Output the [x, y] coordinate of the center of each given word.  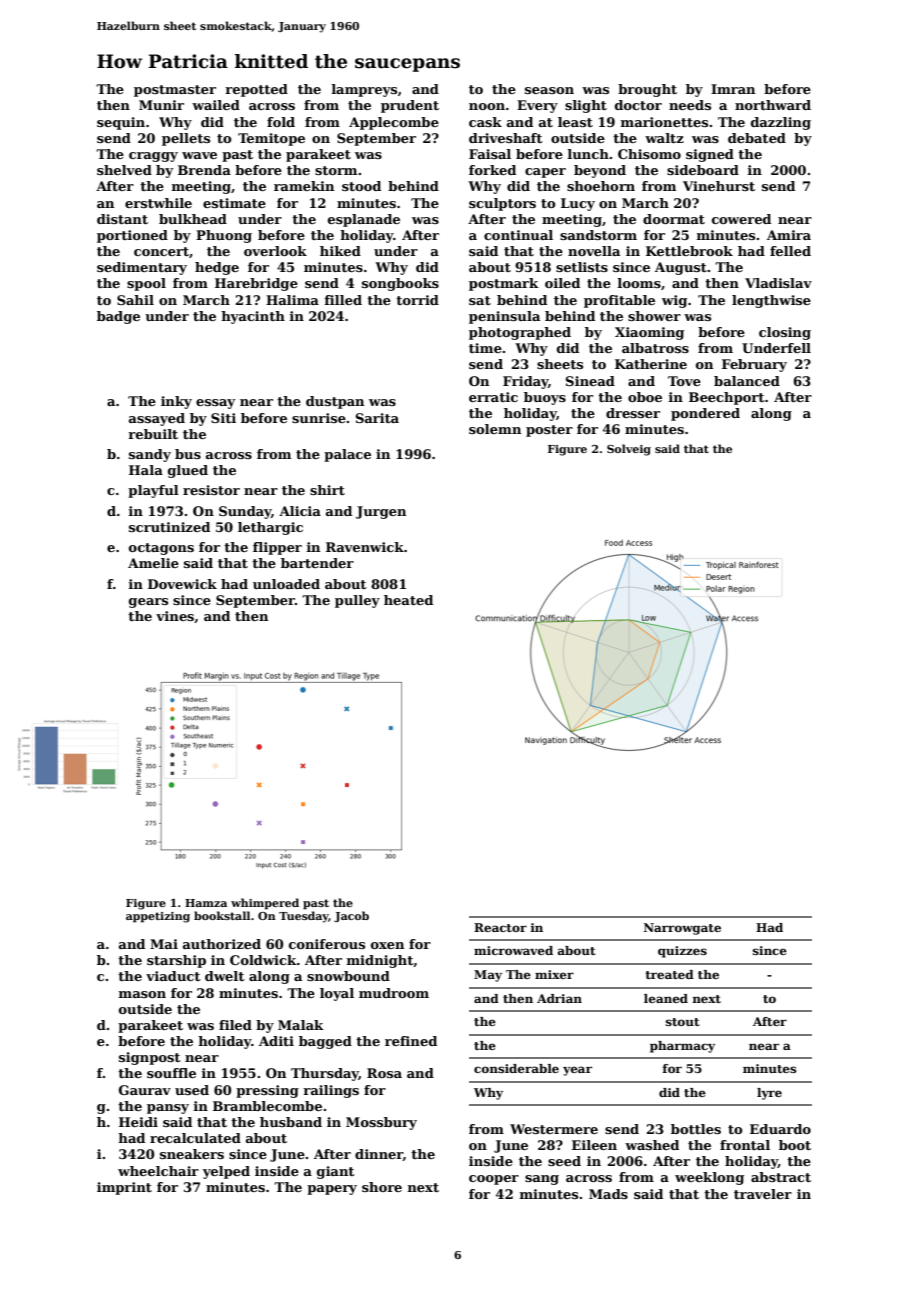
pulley [357, 601]
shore [382, 1187]
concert [161, 251]
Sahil [135, 300]
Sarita [377, 418]
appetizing [158, 917]
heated [408, 600]
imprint [124, 1188]
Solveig [629, 450]
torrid [417, 300]
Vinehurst [719, 186]
